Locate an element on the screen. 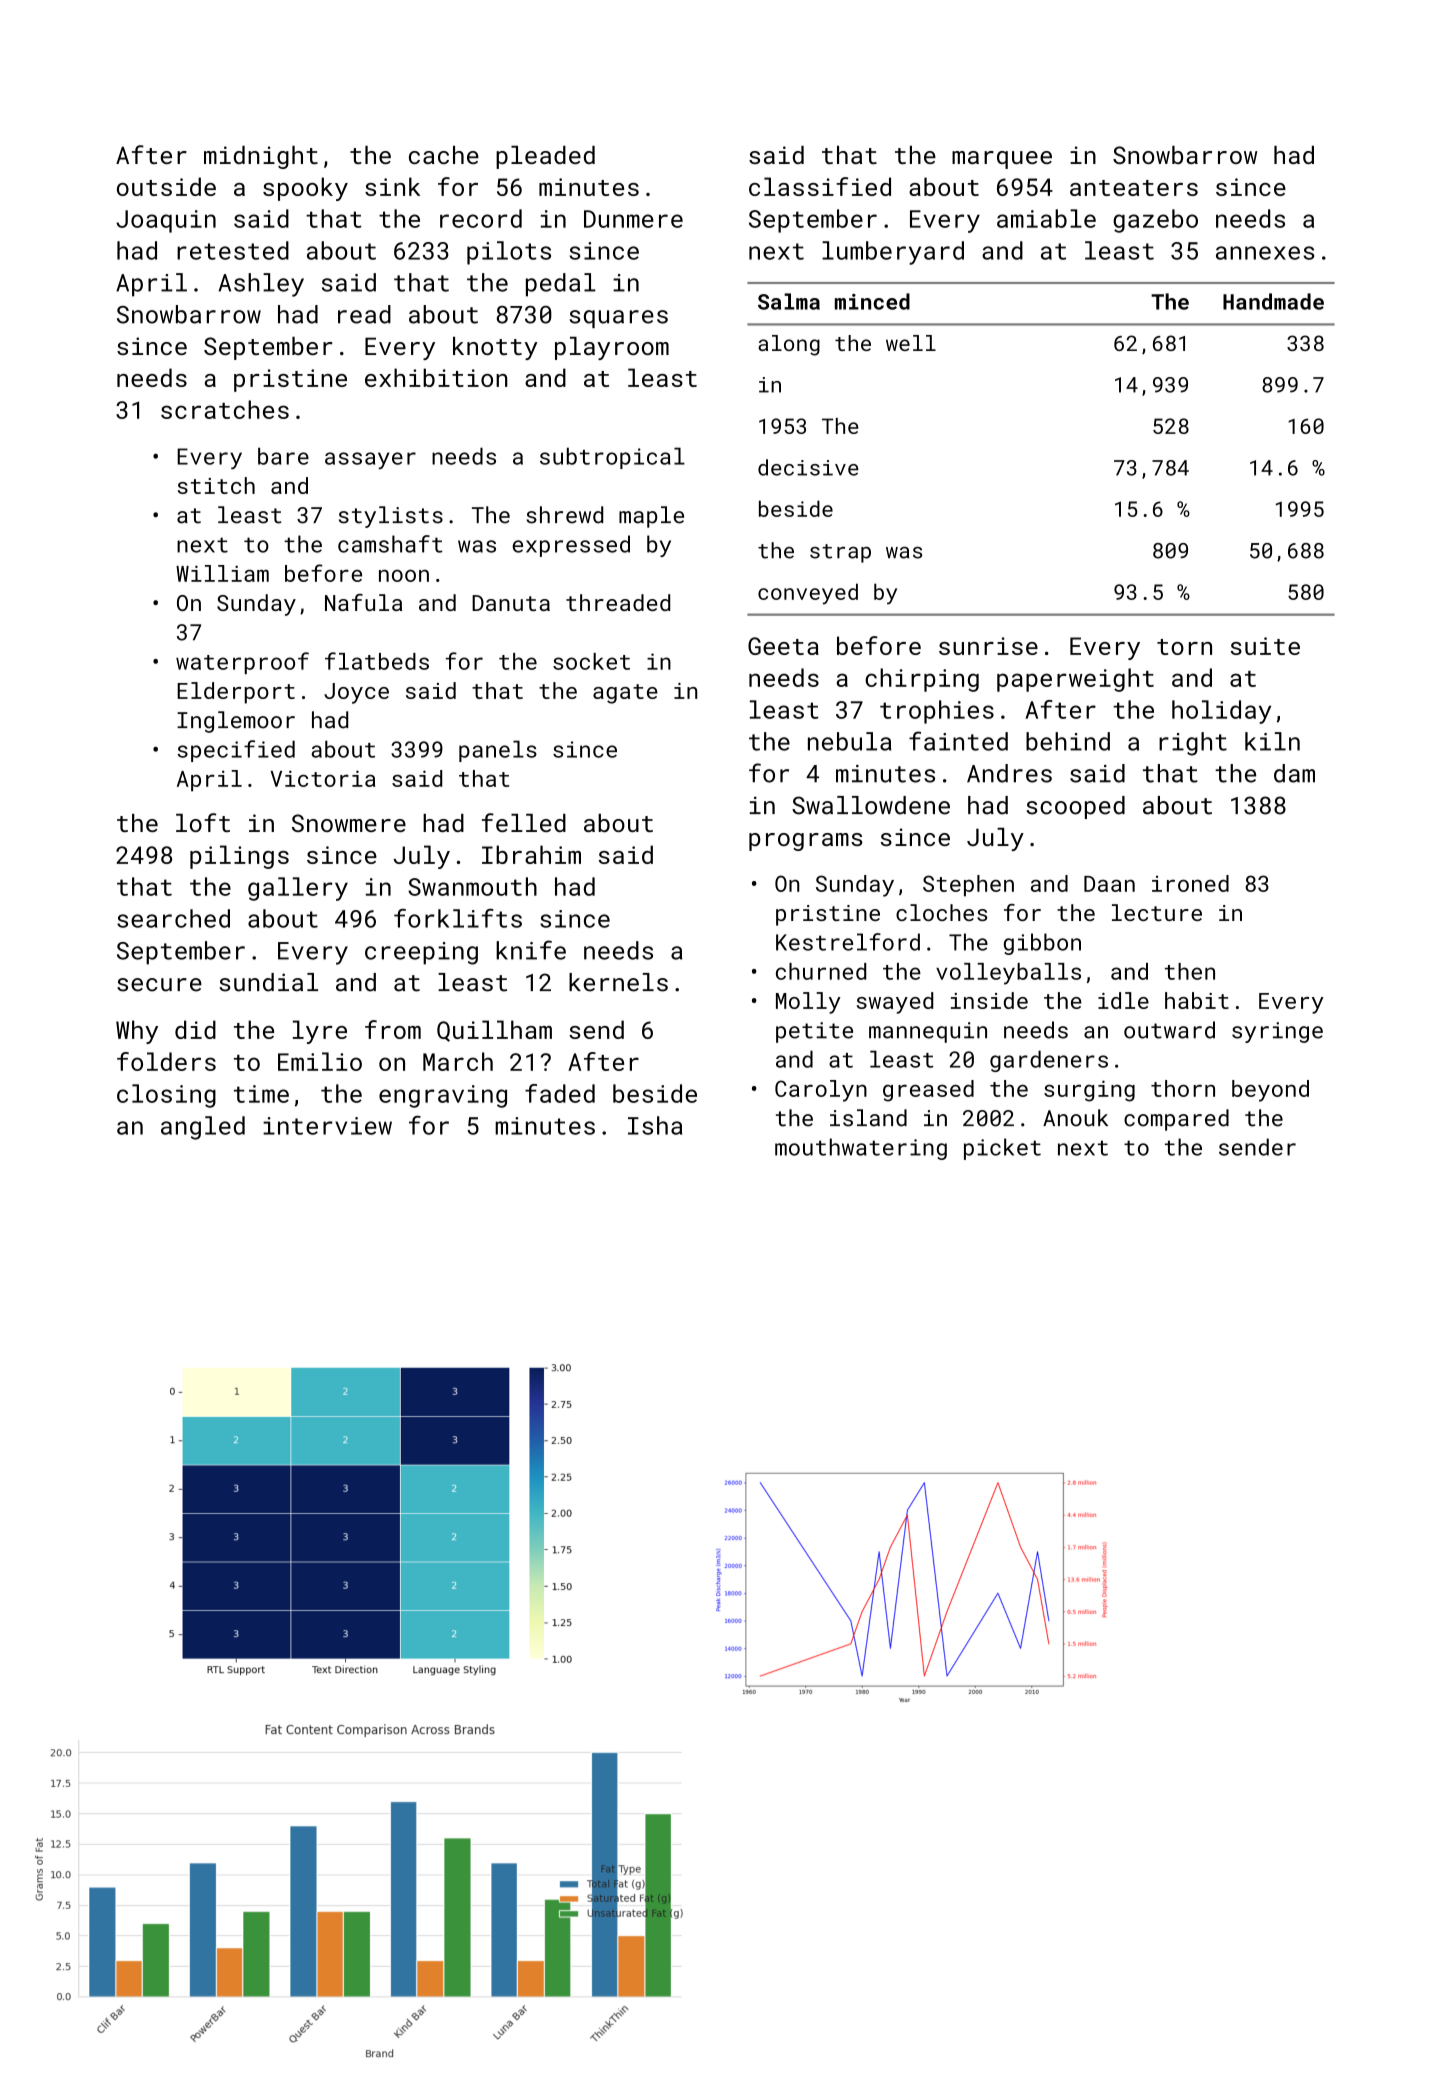 The image size is (1450, 2100). William is located at coordinates (222, 573).
